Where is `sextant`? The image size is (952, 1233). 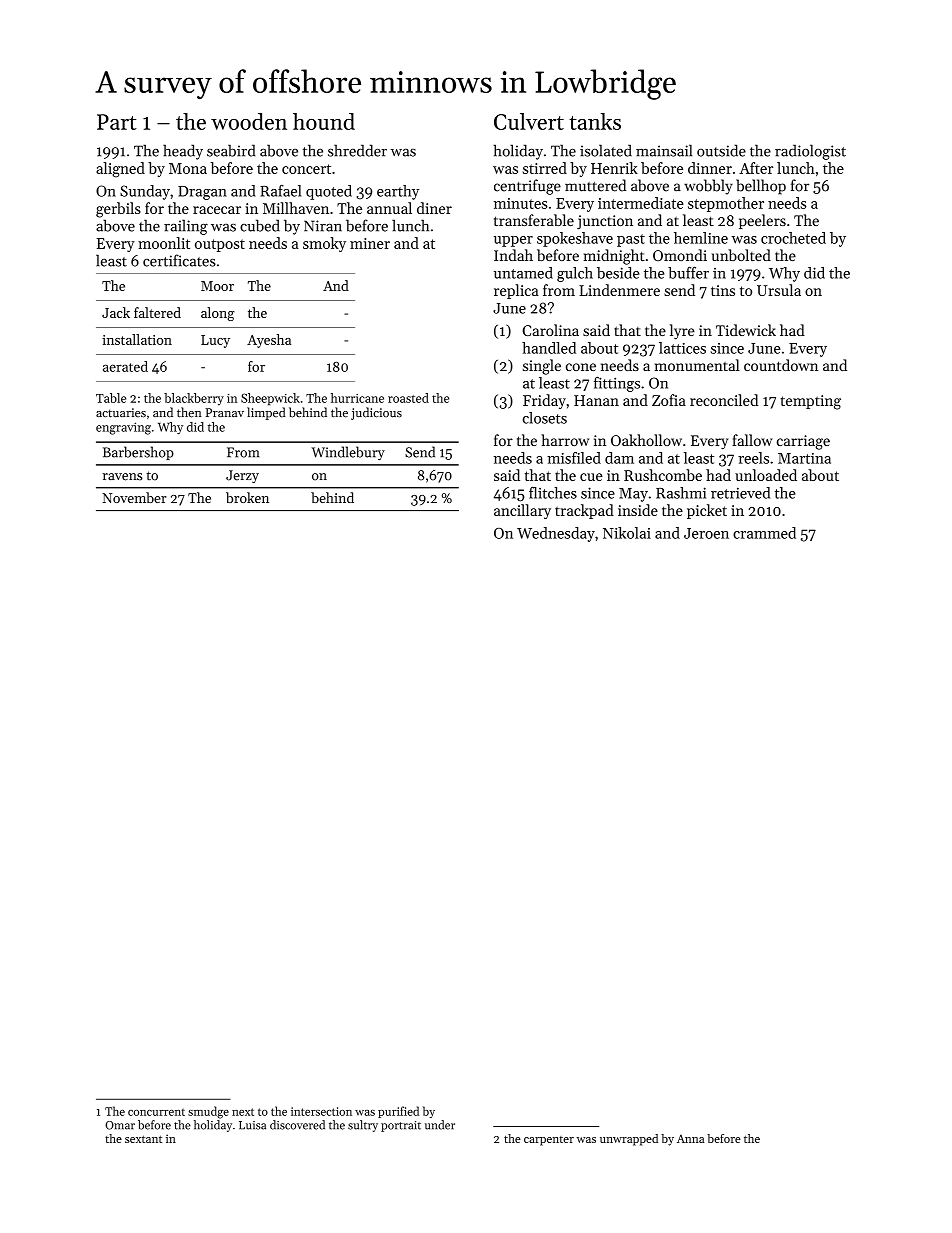 sextant is located at coordinates (143, 1139).
